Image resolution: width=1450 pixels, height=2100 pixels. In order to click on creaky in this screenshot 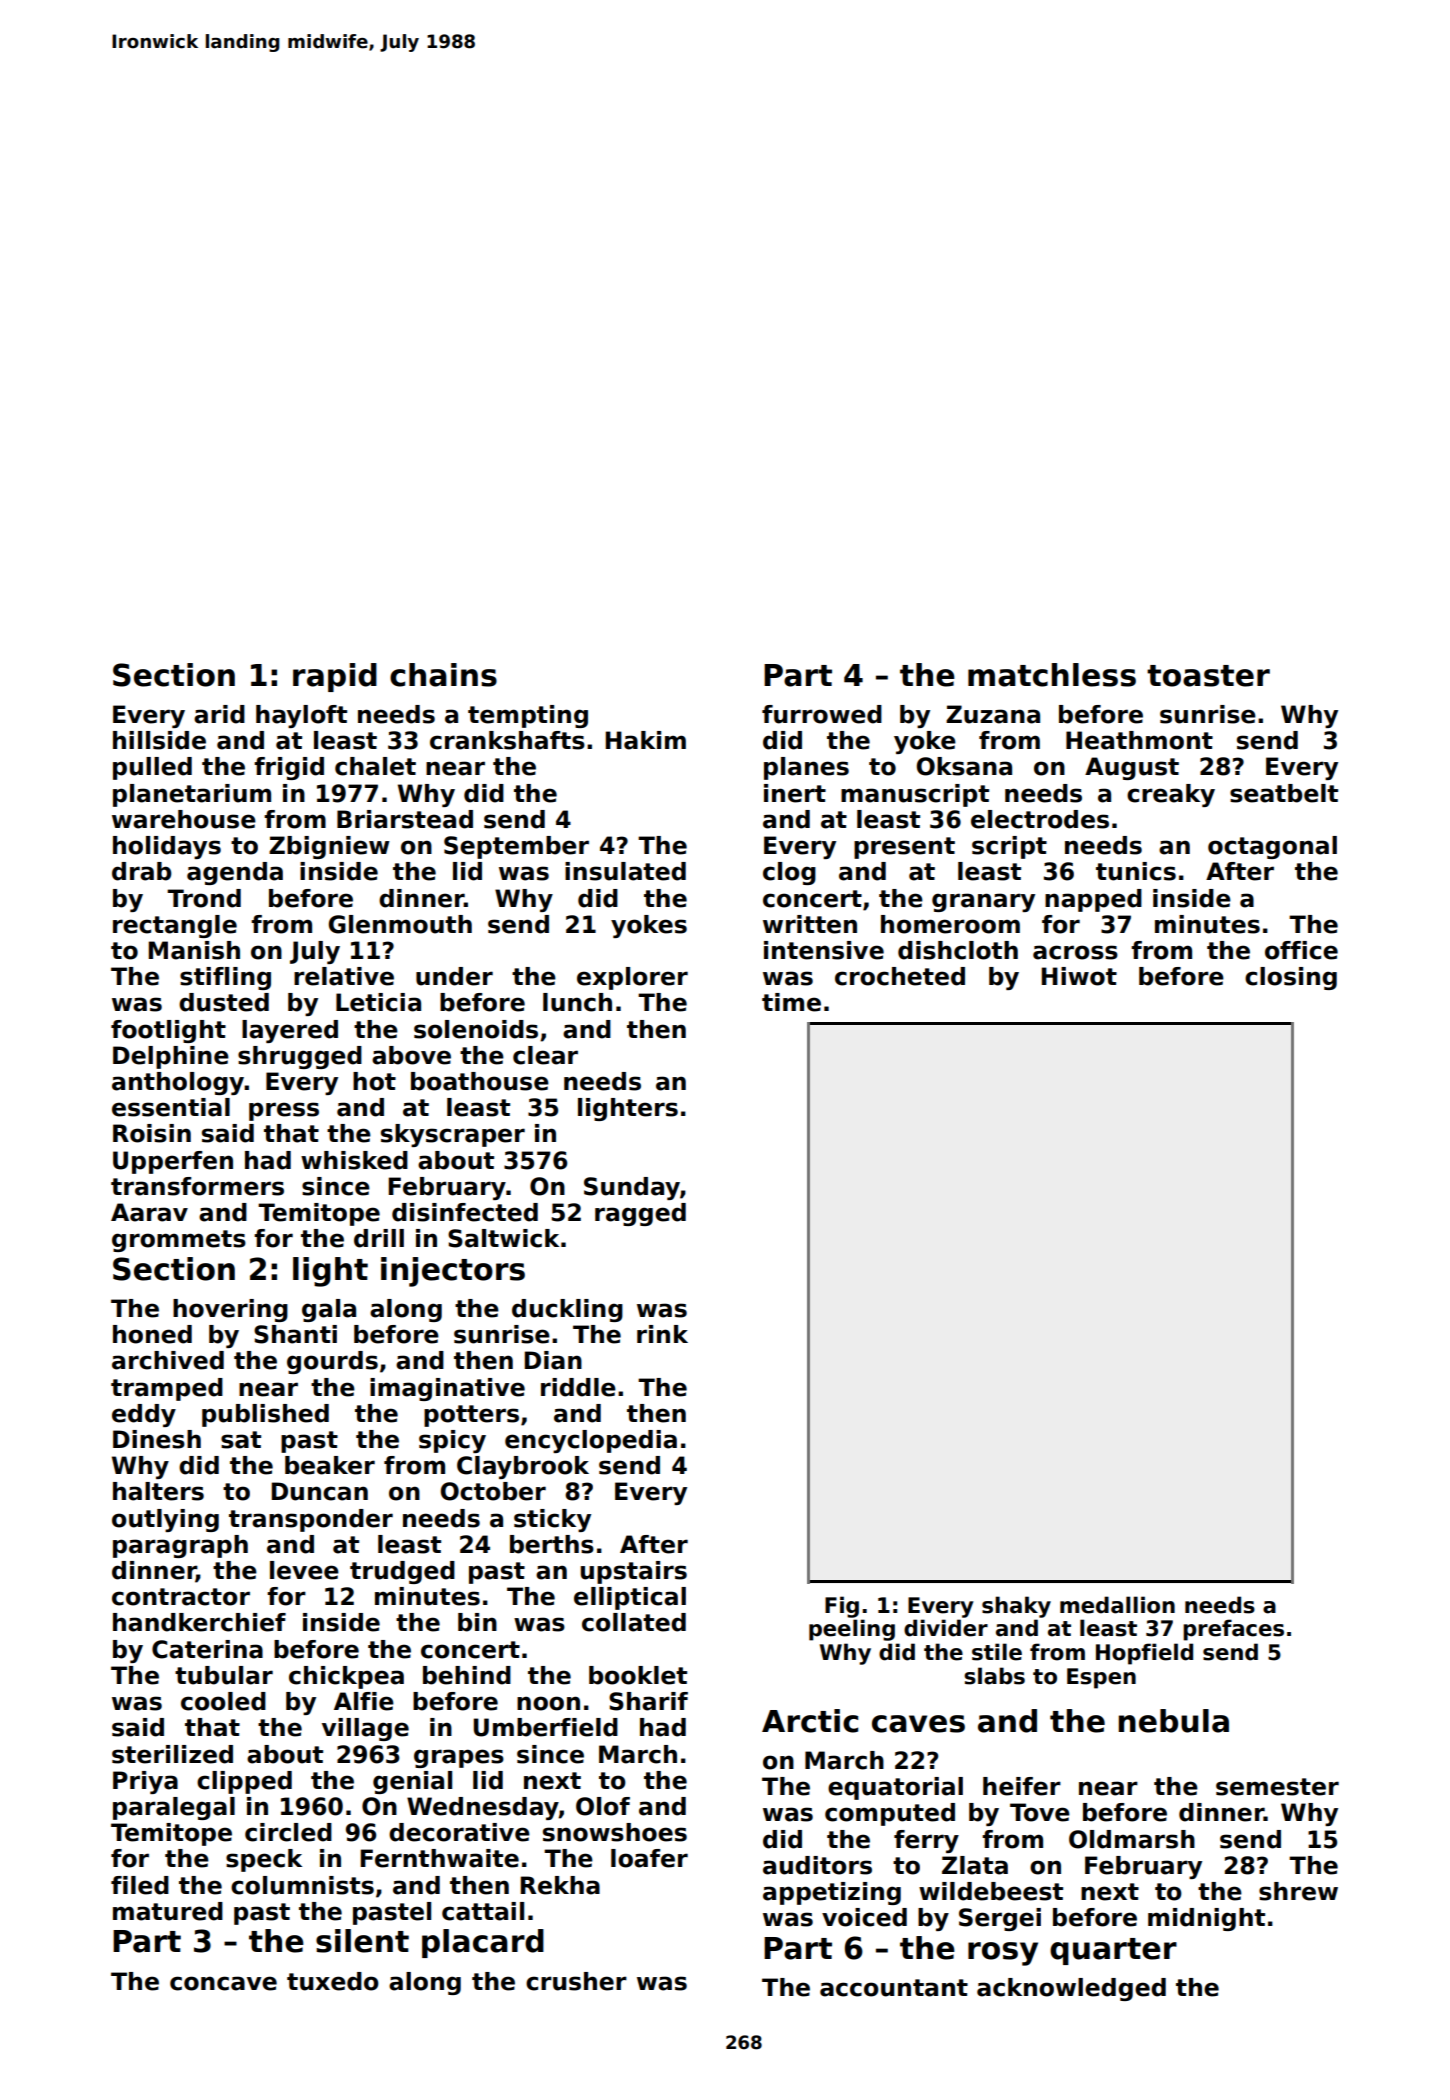, I will do `click(1171, 795)`.
